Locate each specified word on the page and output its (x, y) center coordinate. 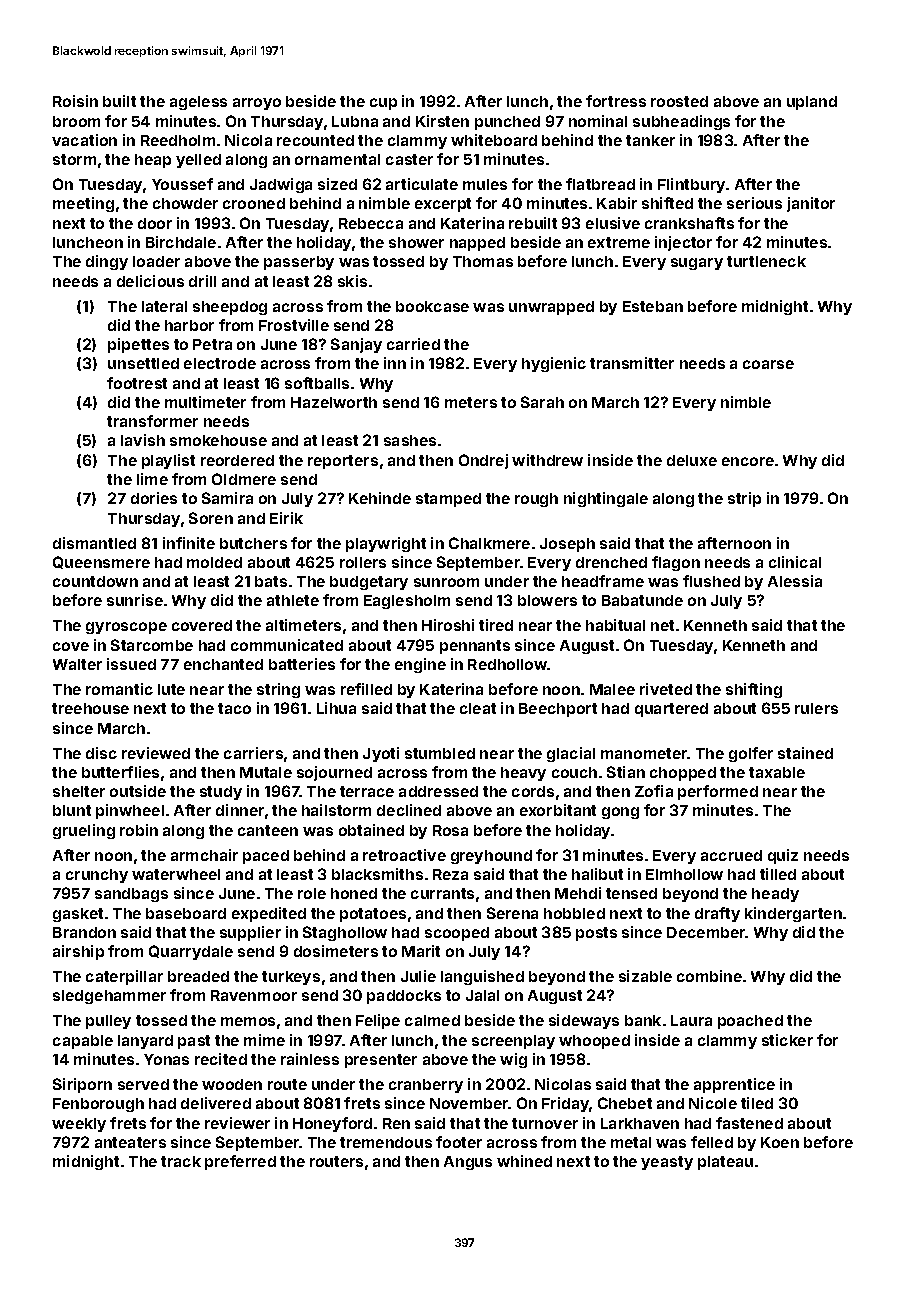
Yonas (166, 1059)
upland (812, 103)
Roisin (75, 101)
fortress (616, 101)
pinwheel (130, 811)
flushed (711, 581)
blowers (547, 600)
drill (202, 281)
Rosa (450, 830)
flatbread (600, 184)
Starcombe (152, 645)
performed (718, 792)
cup (383, 104)
